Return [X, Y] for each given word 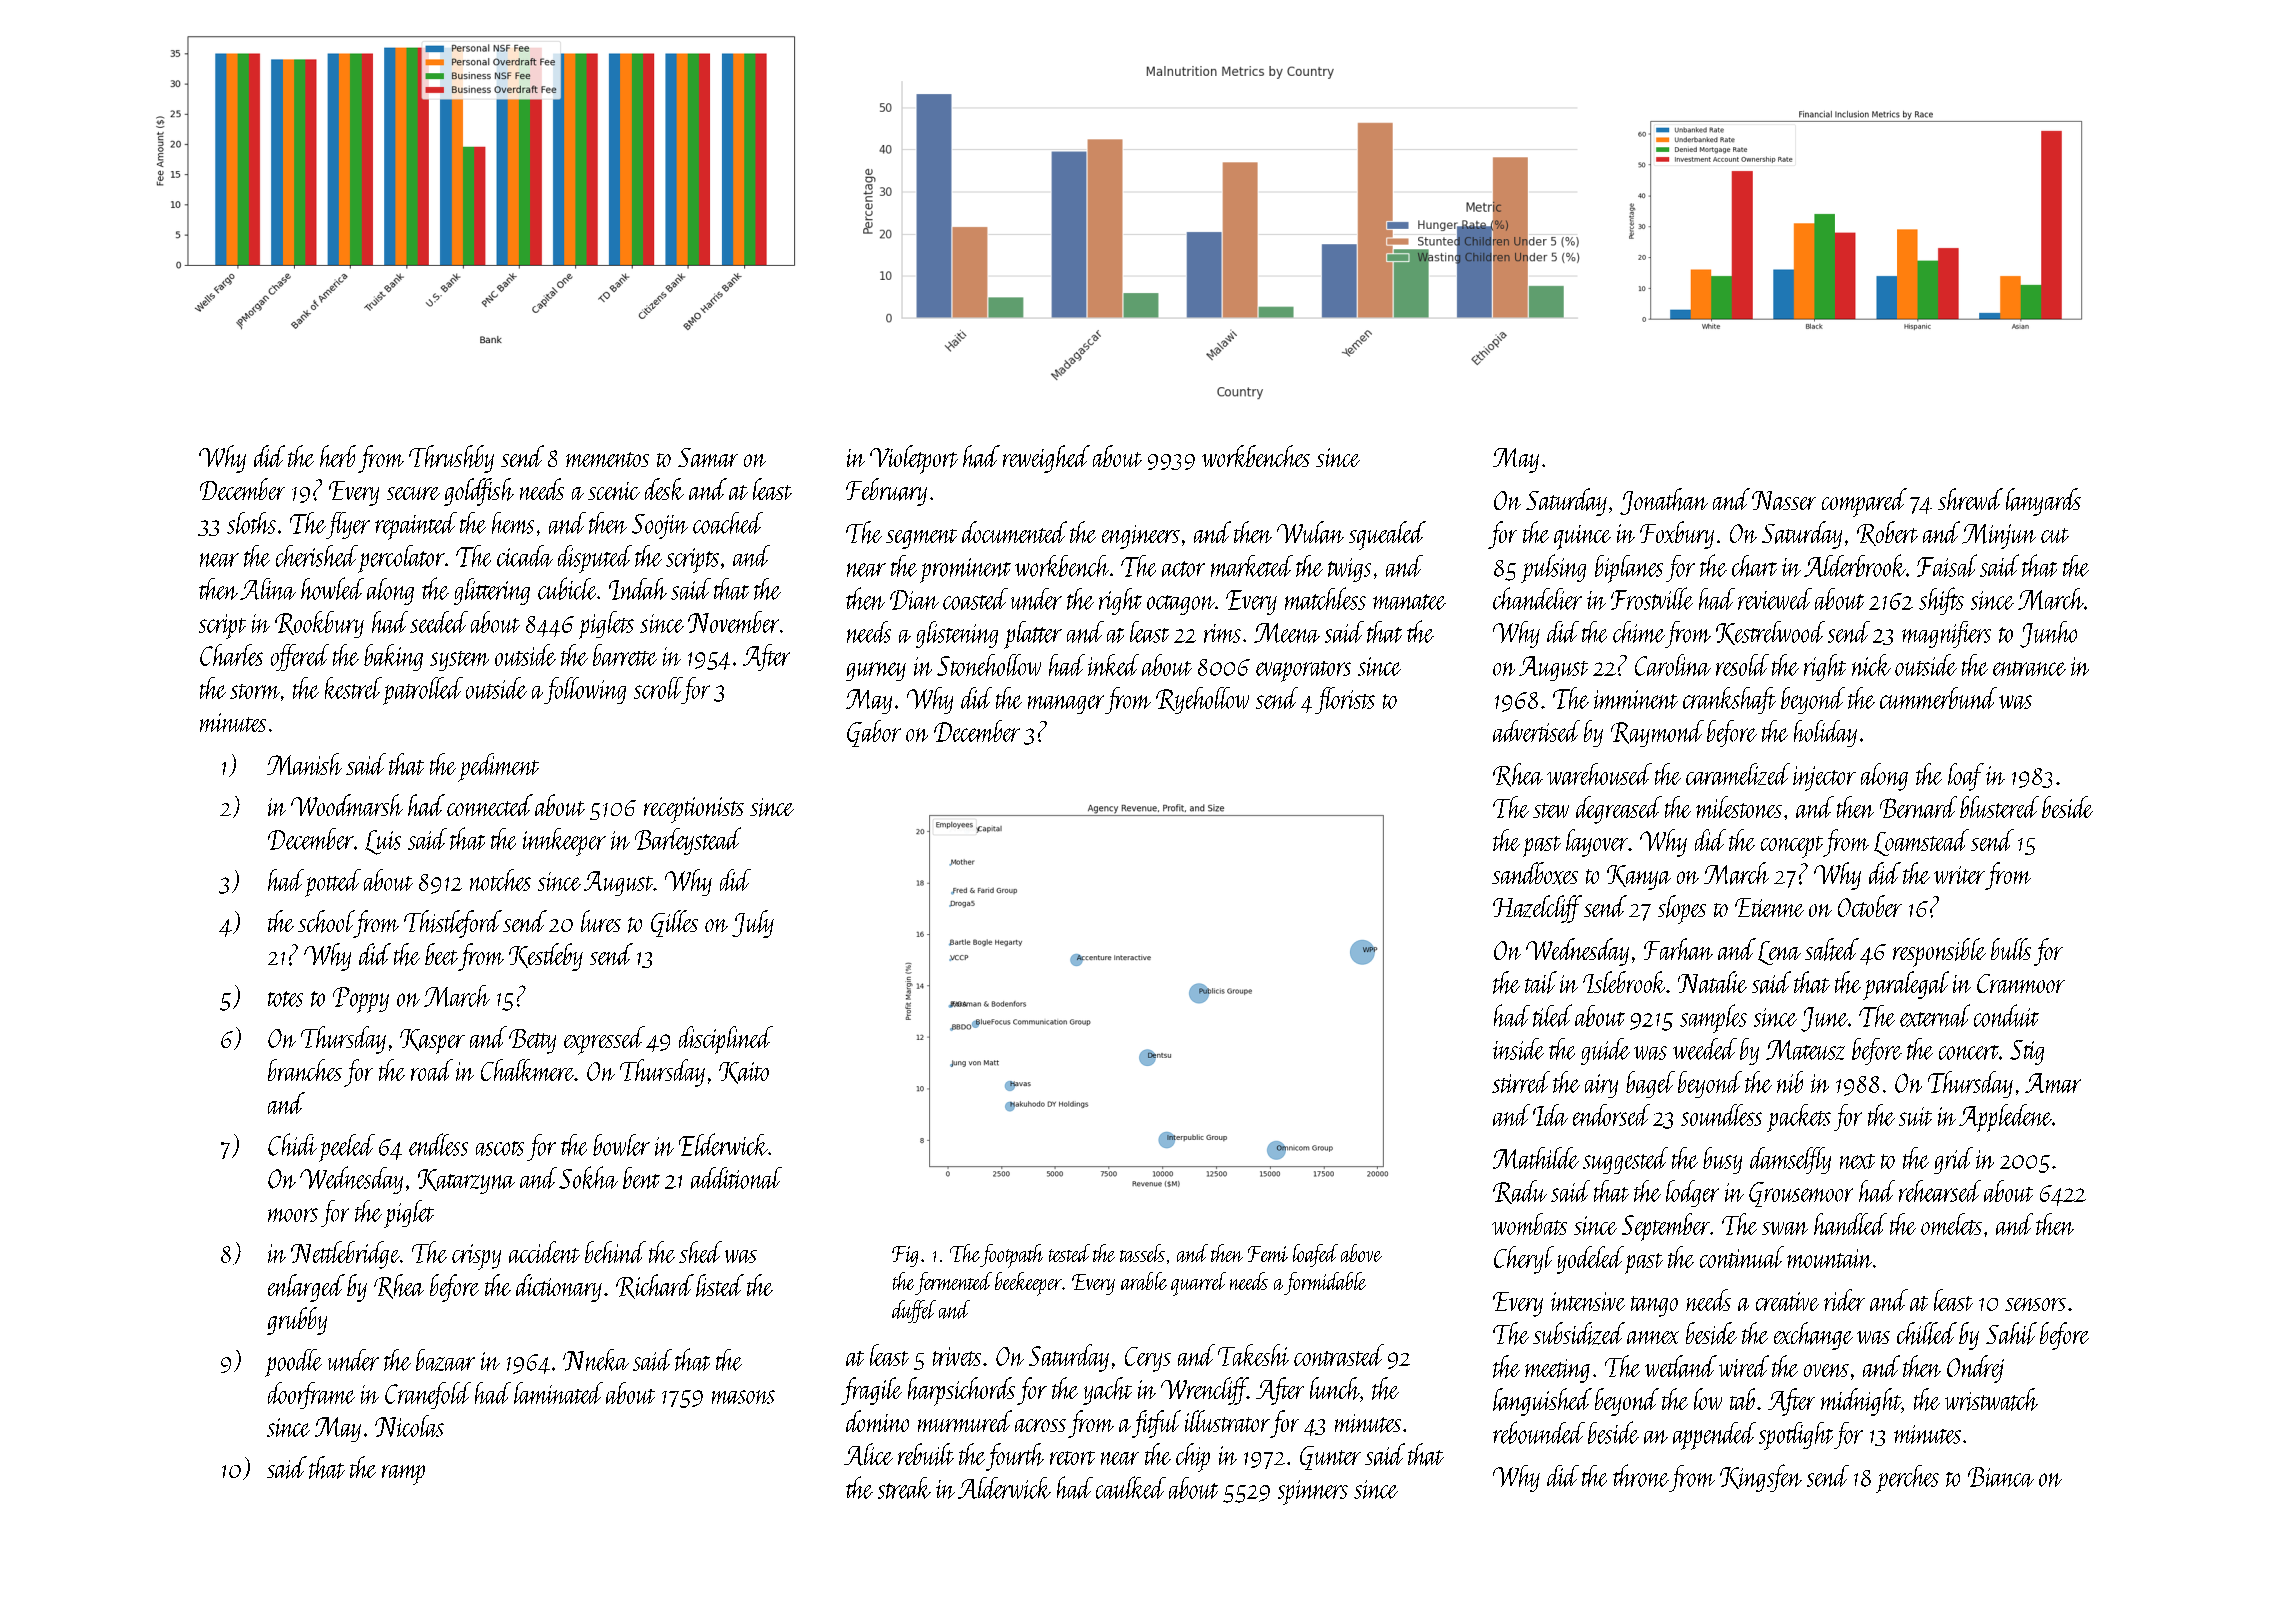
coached [728, 523]
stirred [1521, 1082]
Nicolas [409, 1426]
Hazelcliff [1537, 909]
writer [1959, 875]
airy [1601, 1086]
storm [255, 691]
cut [2055, 535]
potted [333, 883]
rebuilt [926, 1454]
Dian [914, 600]
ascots [500, 1148]
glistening [957, 634]
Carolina [1673, 665]
